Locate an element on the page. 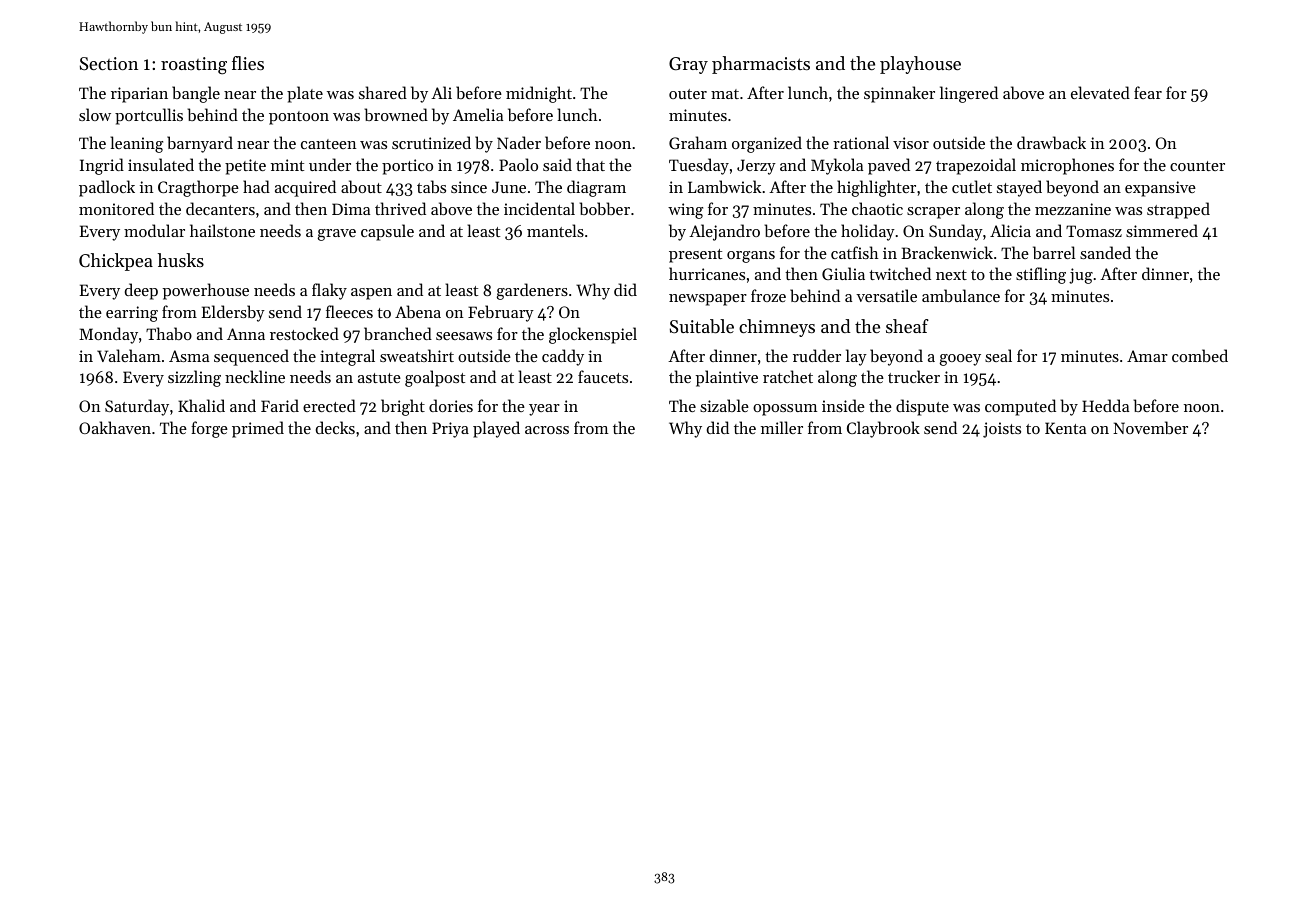 The width and height of the page is (1308, 924). incidental is located at coordinates (539, 208).
